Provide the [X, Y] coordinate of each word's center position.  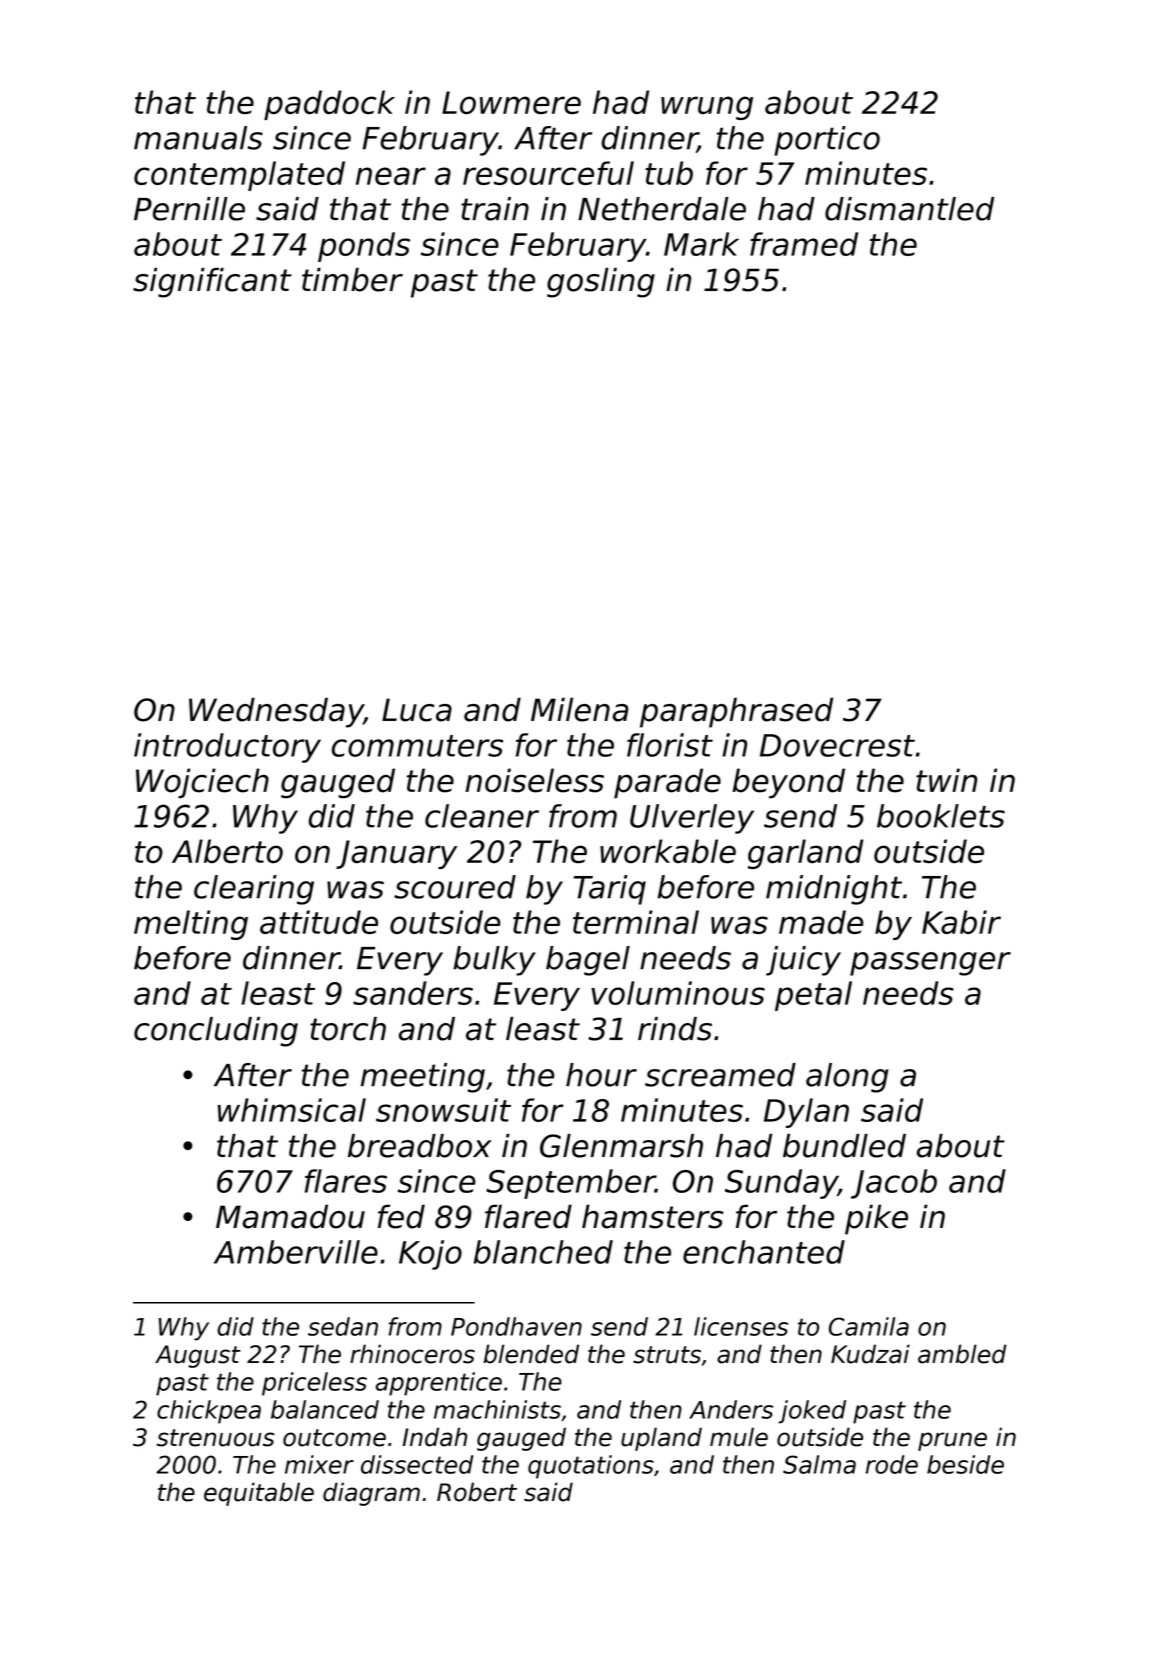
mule [739, 1437]
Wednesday [276, 712]
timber [352, 280]
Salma [819, 1464]
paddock [329, 105]
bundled [844, 1146]
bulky [494, 961]
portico [827, 141]
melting [191, 925]
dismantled [909, 209]
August [198, 1356]
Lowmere [511, 102]
